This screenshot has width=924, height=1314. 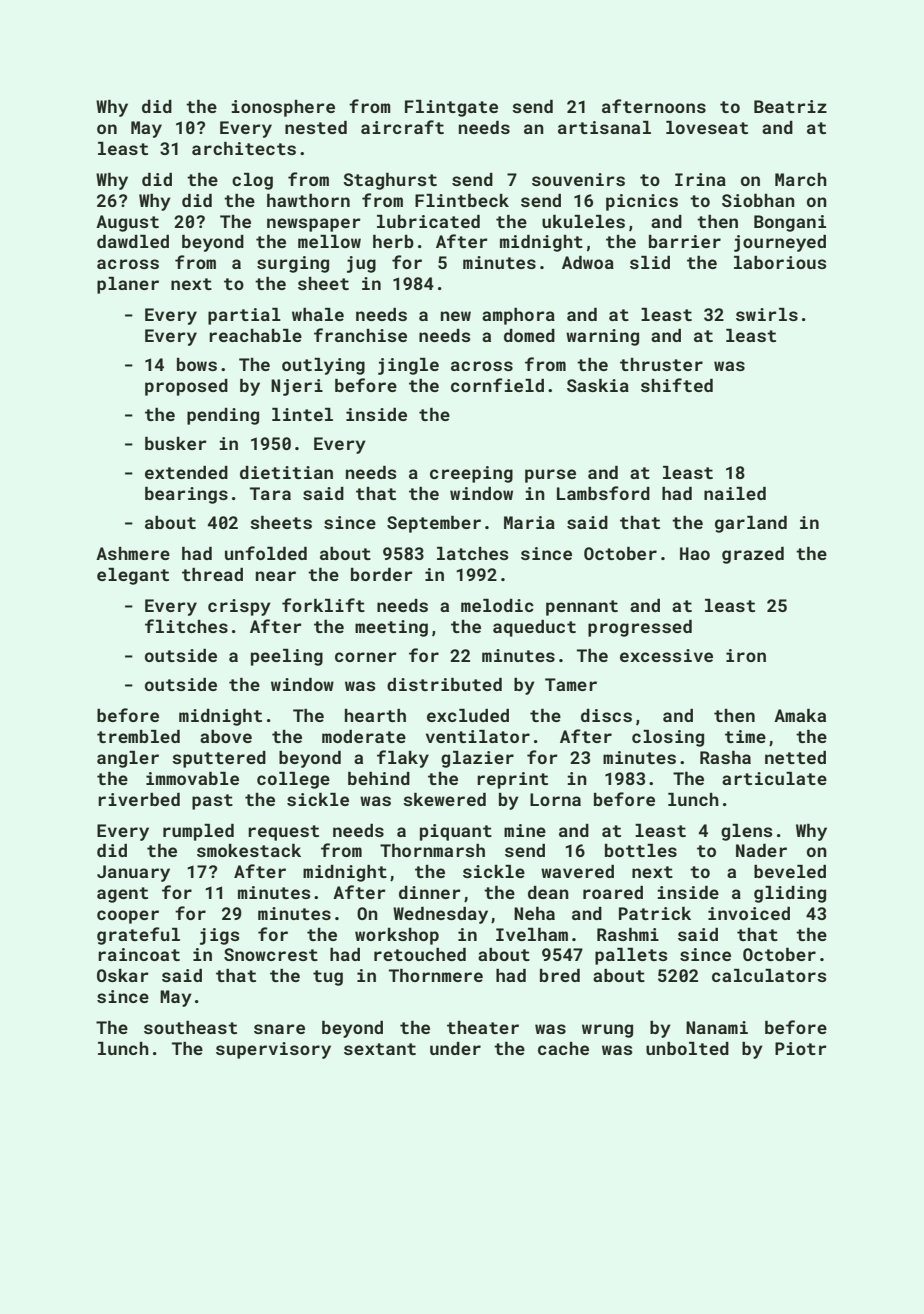 I want to click on franchise, so click(x=360, y=335).
